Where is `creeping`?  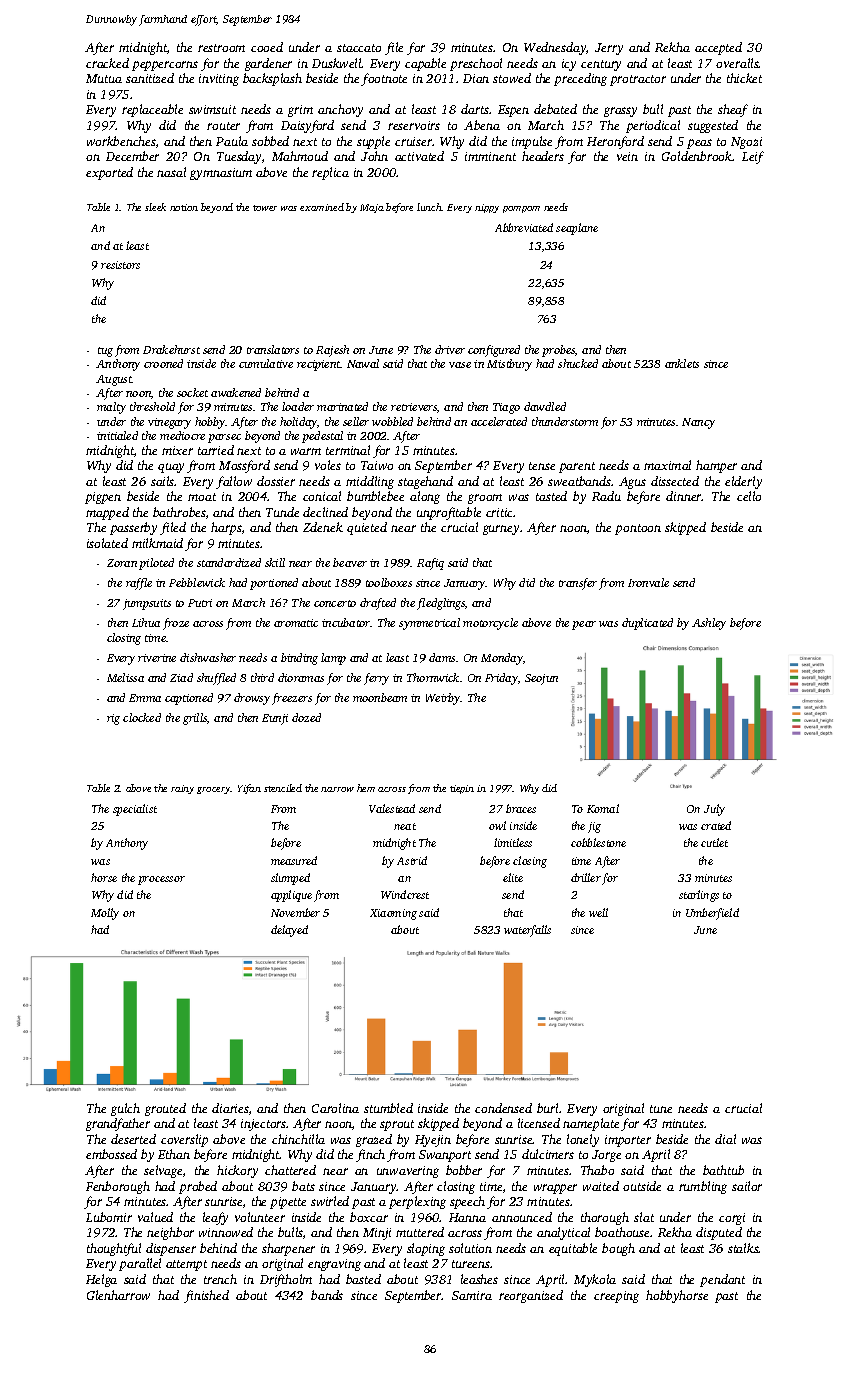 creeping is located at coordinates (616, 1297).
